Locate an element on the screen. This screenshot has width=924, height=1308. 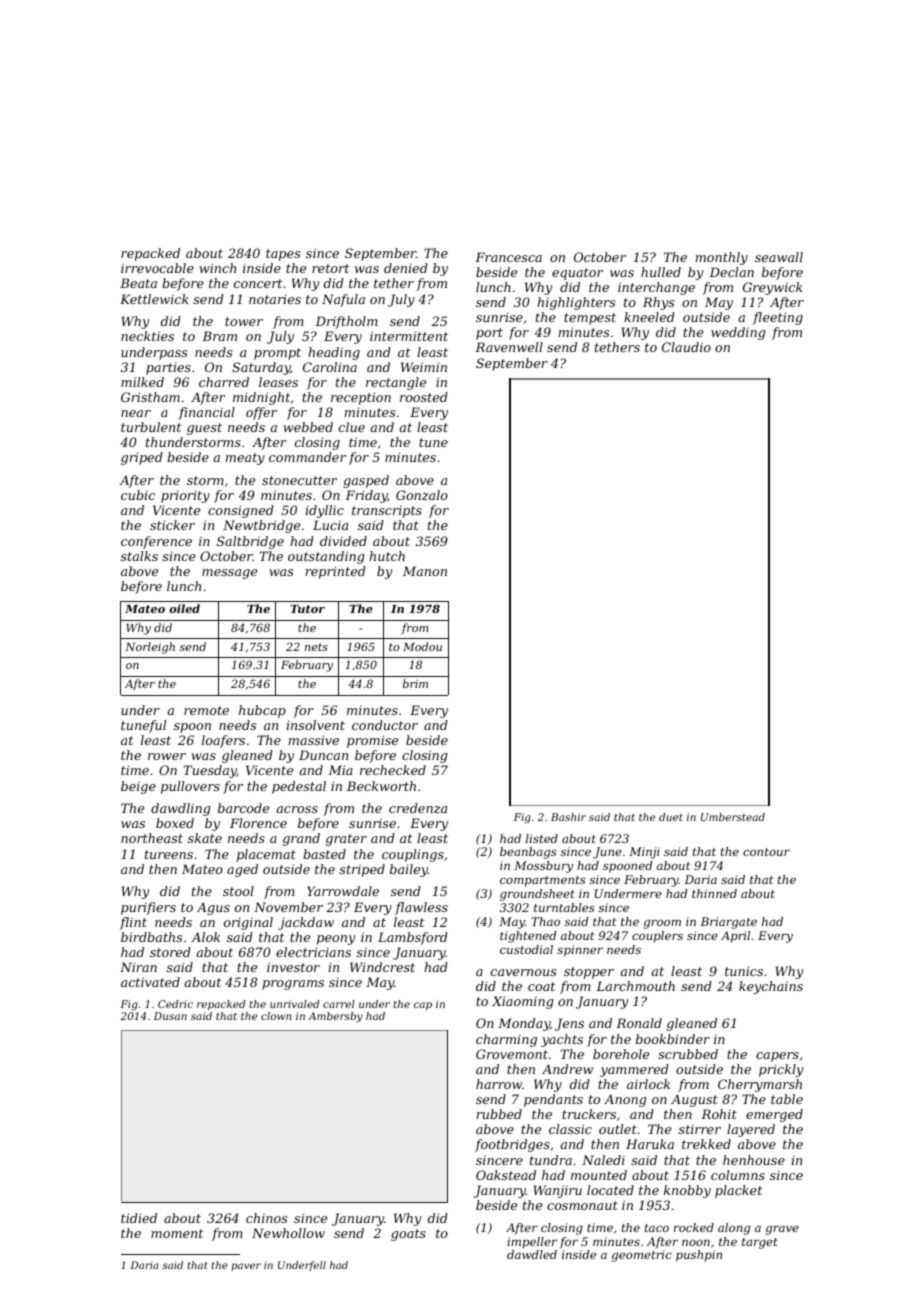
Manon is located at coordinates (425, 571).
